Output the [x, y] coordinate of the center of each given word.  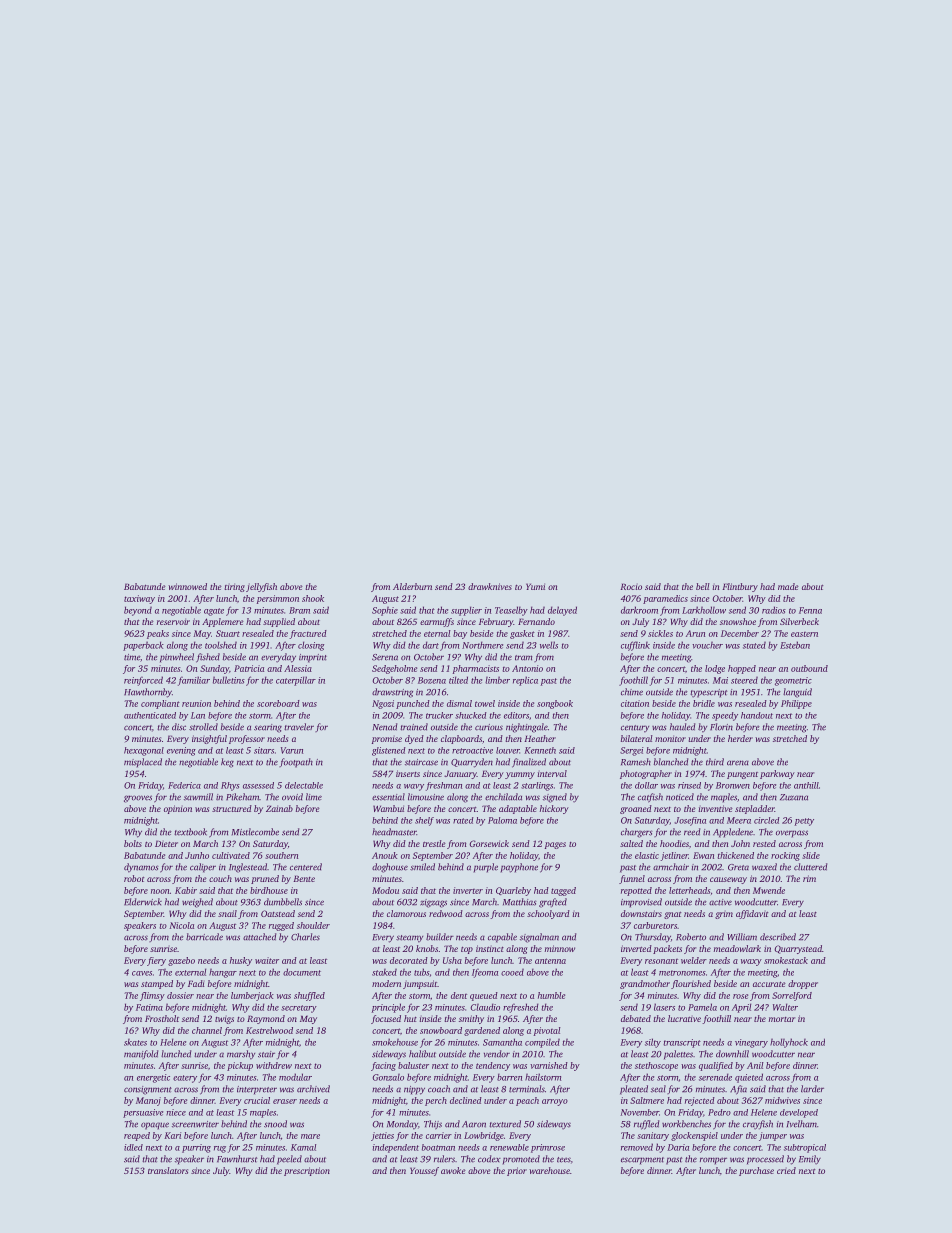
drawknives [490, 586]
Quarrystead [798, 949]
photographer [646, 774]
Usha [452, 960]
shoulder [313, 925]
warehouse [549, 1170]
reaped [137, 1136]
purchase [756, 1171]
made [788, 586]
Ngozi [383, 704]
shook [313, 598]
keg [227, 763]
